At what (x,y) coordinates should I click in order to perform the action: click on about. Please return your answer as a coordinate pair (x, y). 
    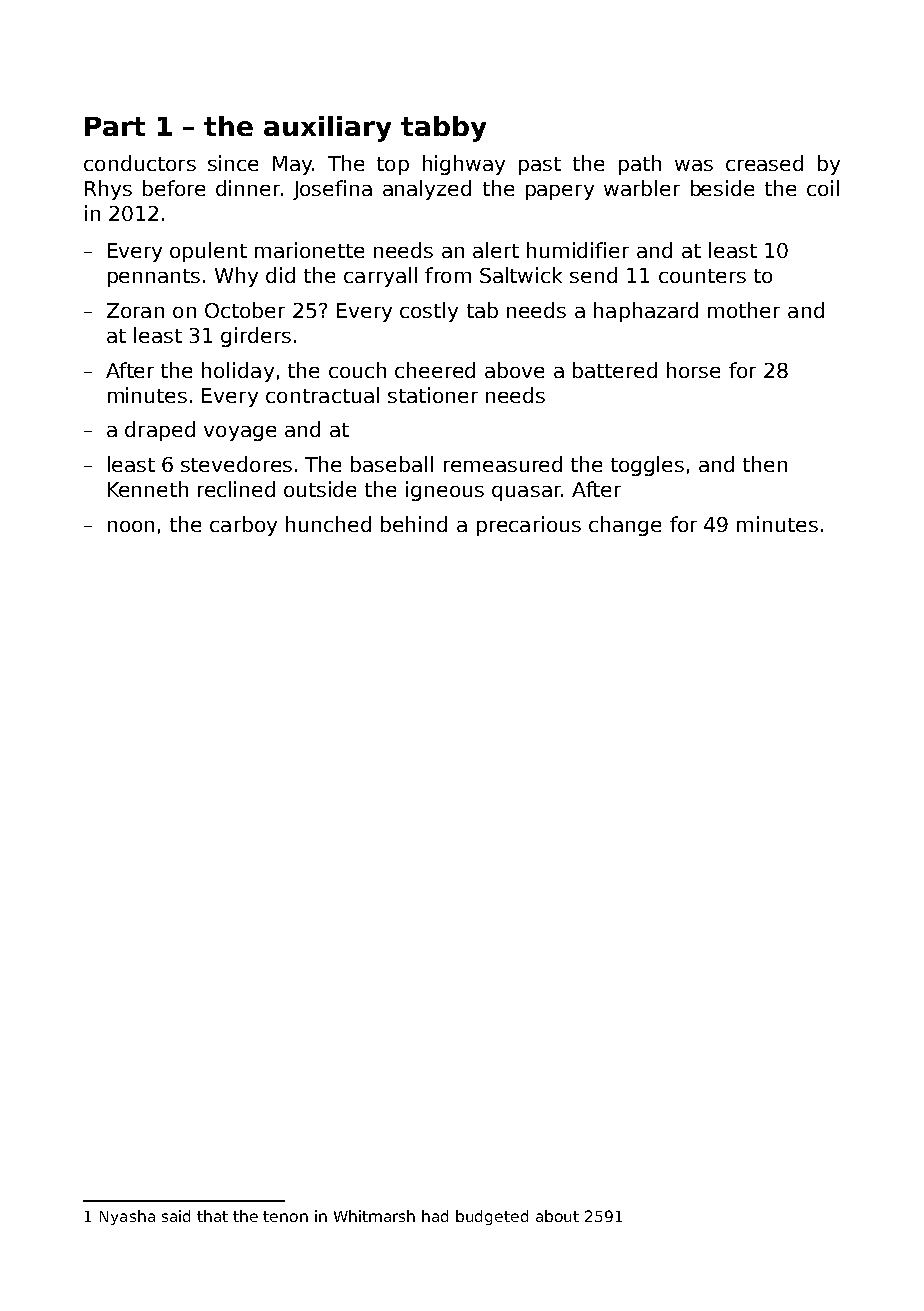
    Looking at the image, I should click on (557, 1216).
